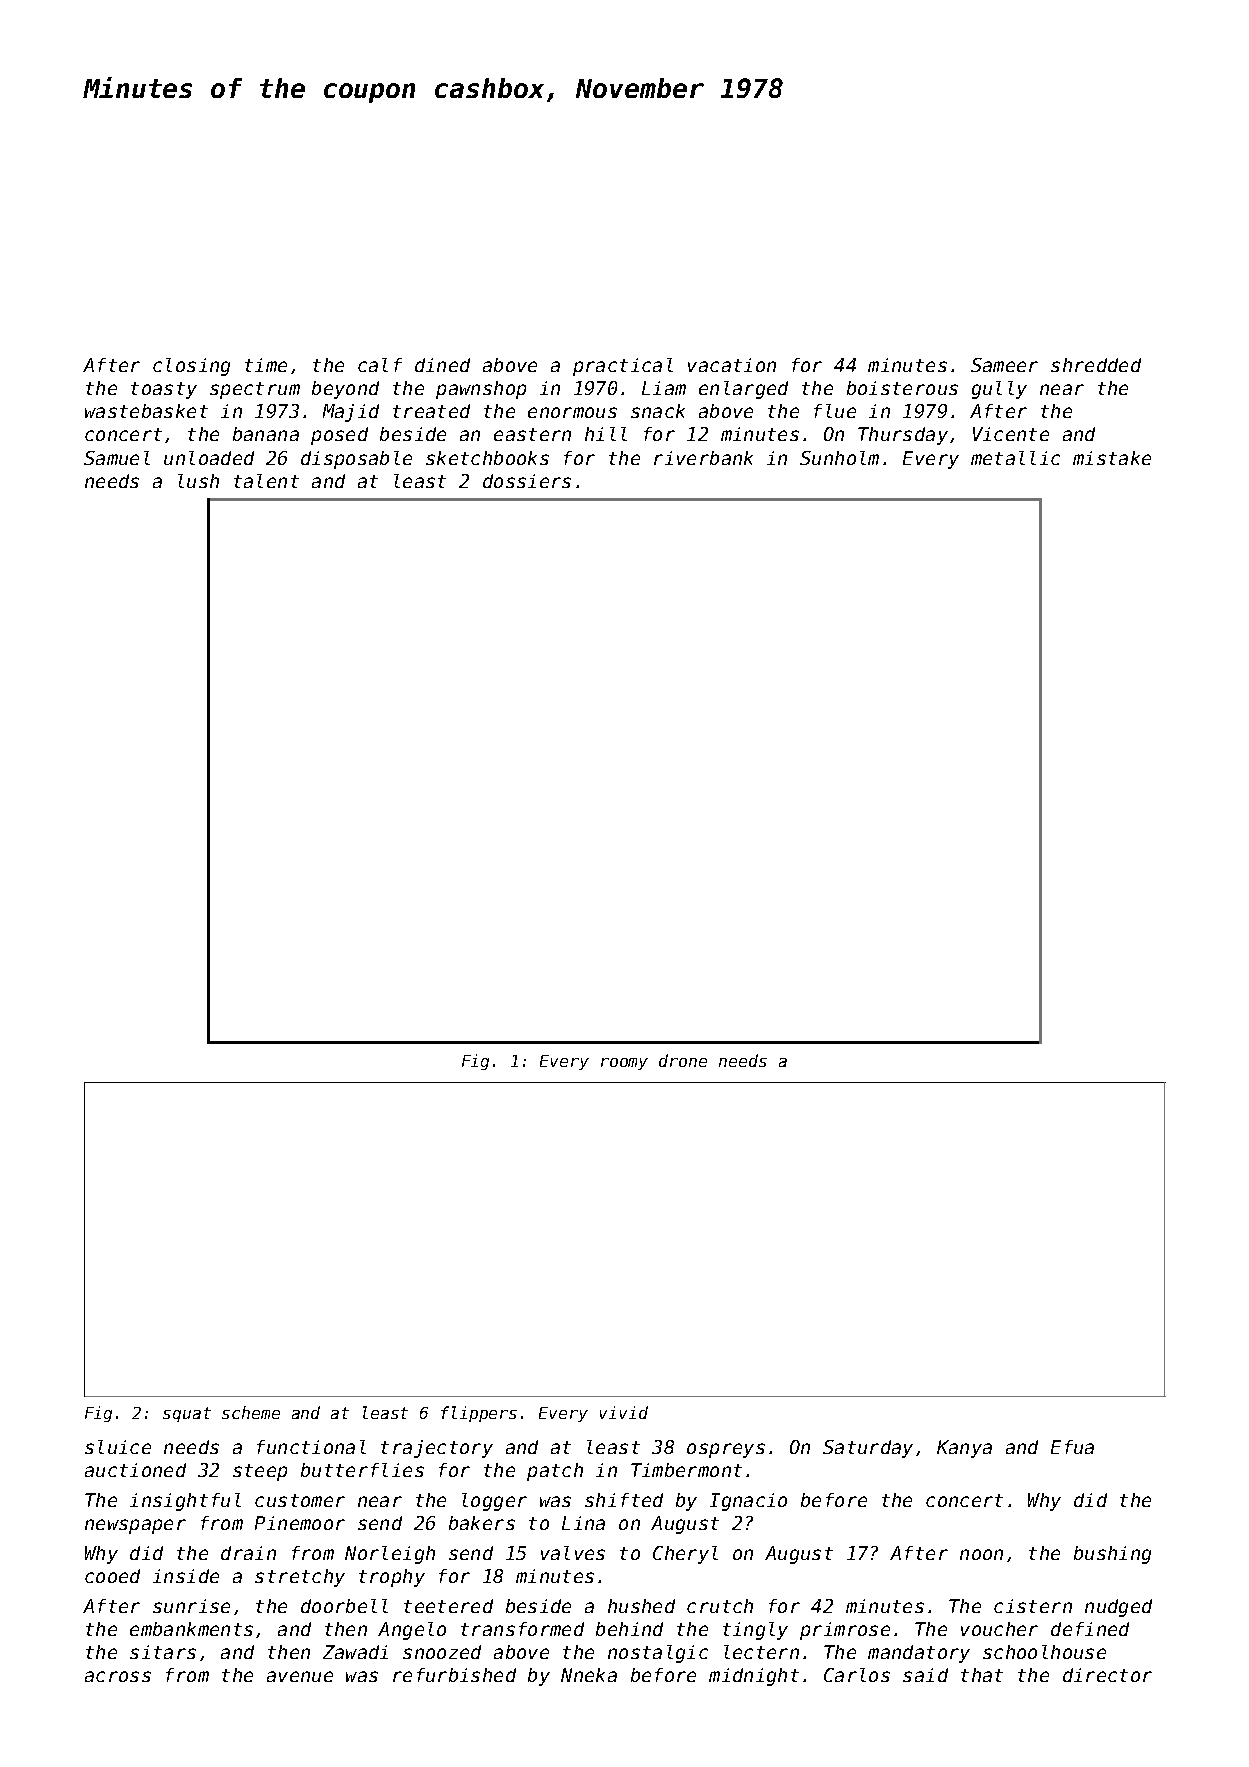  Describe the element at coordinates (839, 458) in the document. I see `Sunholm` at that location.
